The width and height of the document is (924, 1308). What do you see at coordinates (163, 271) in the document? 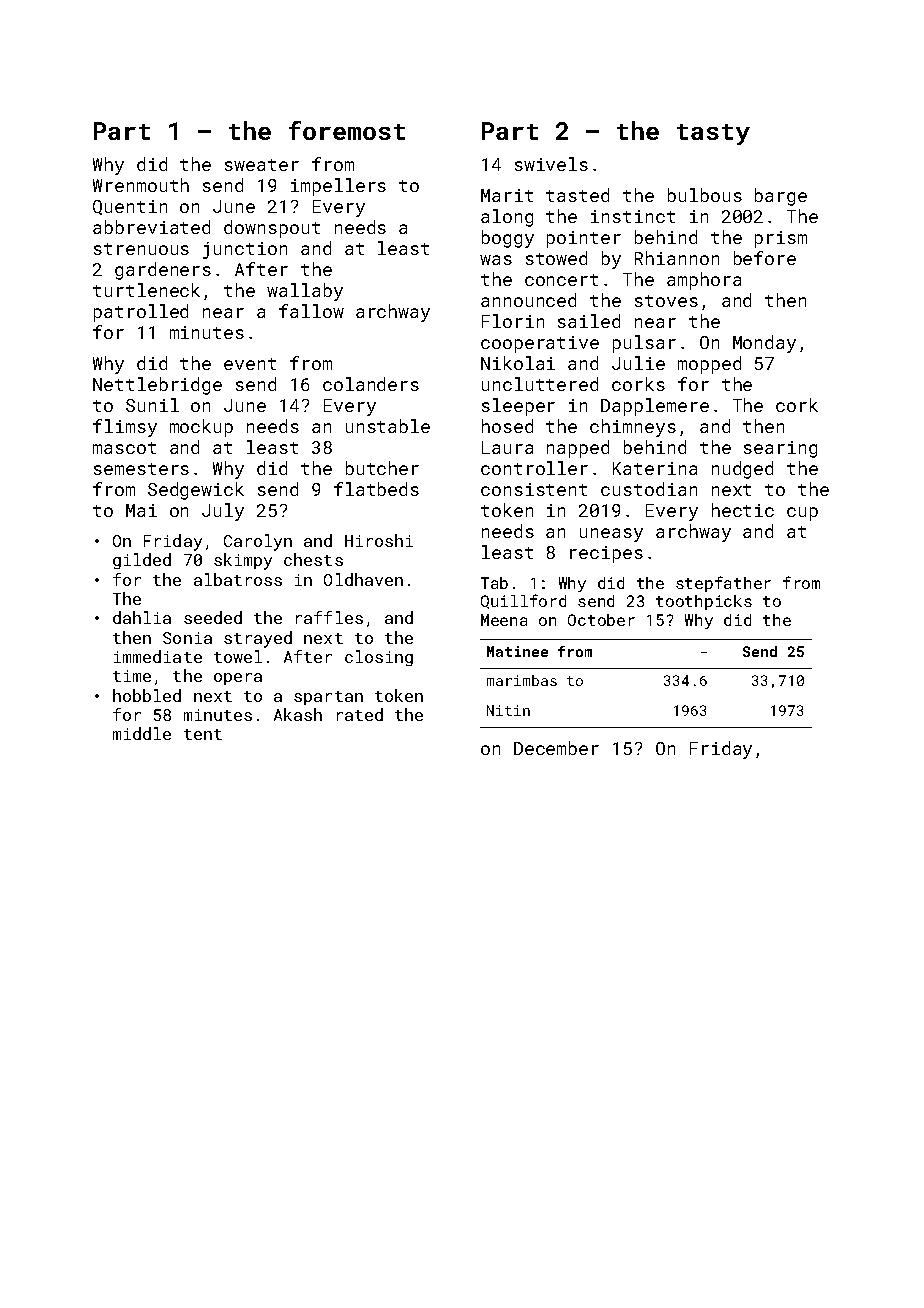
I see `gardeners` at bounding box center [163, 271].
